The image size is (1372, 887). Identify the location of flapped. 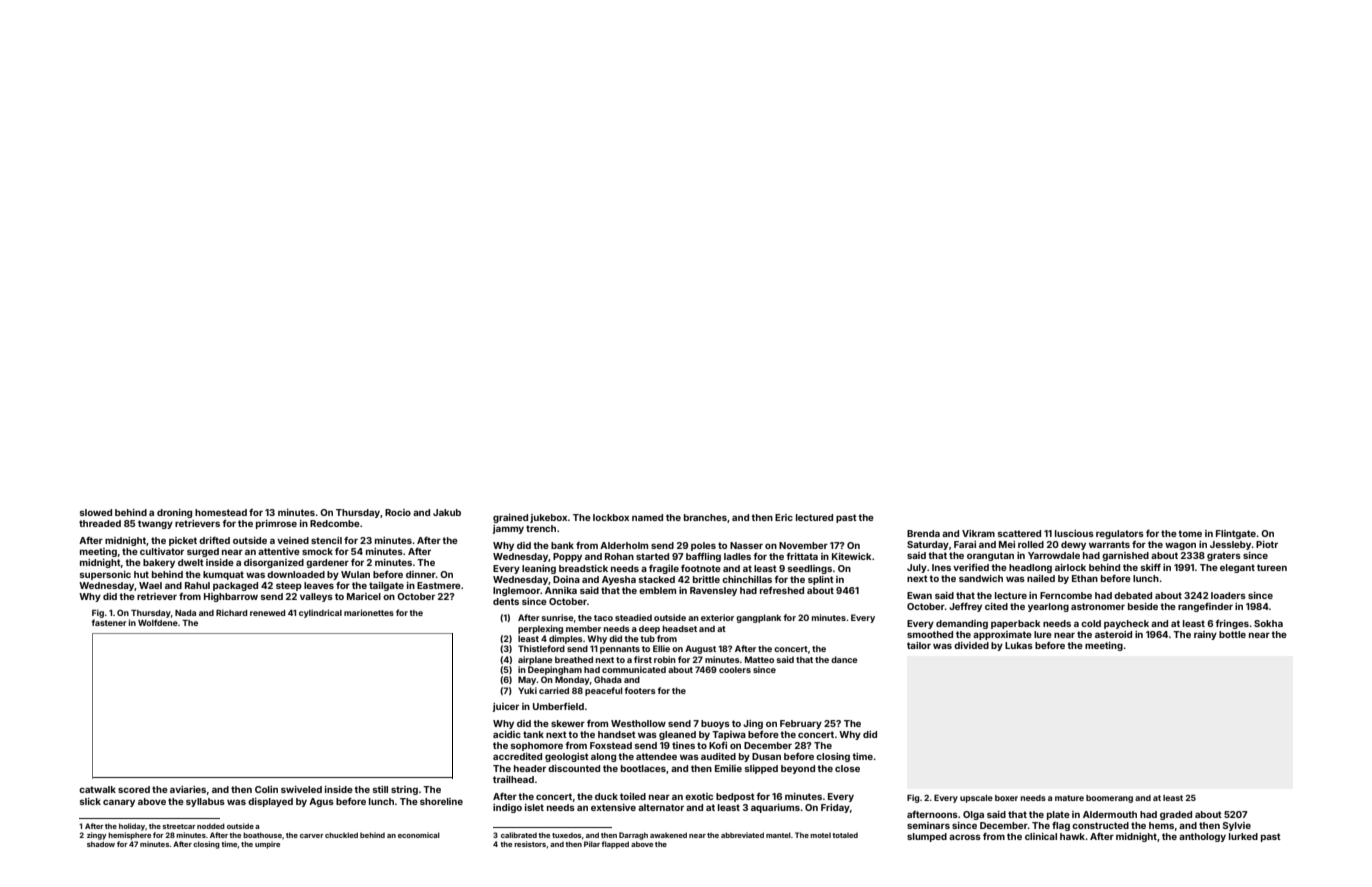
(615, 845).
